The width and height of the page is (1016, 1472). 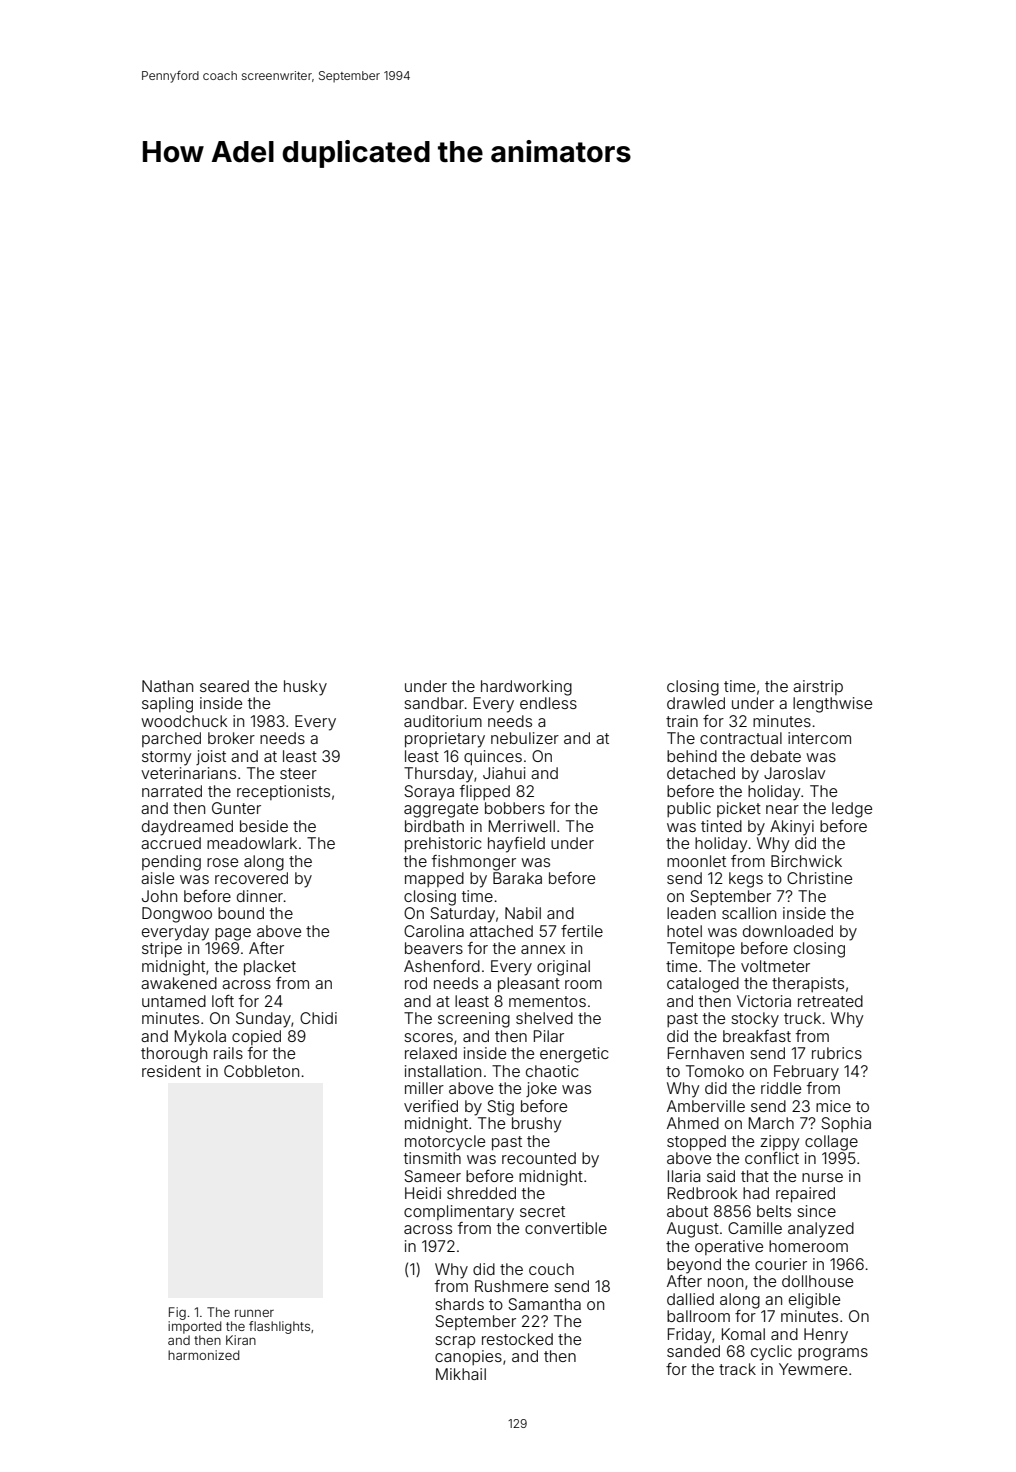 What do you see at coordinates (432, 1158) in the page?
I see `tinsmith` at bounding box center [432, 1158].
